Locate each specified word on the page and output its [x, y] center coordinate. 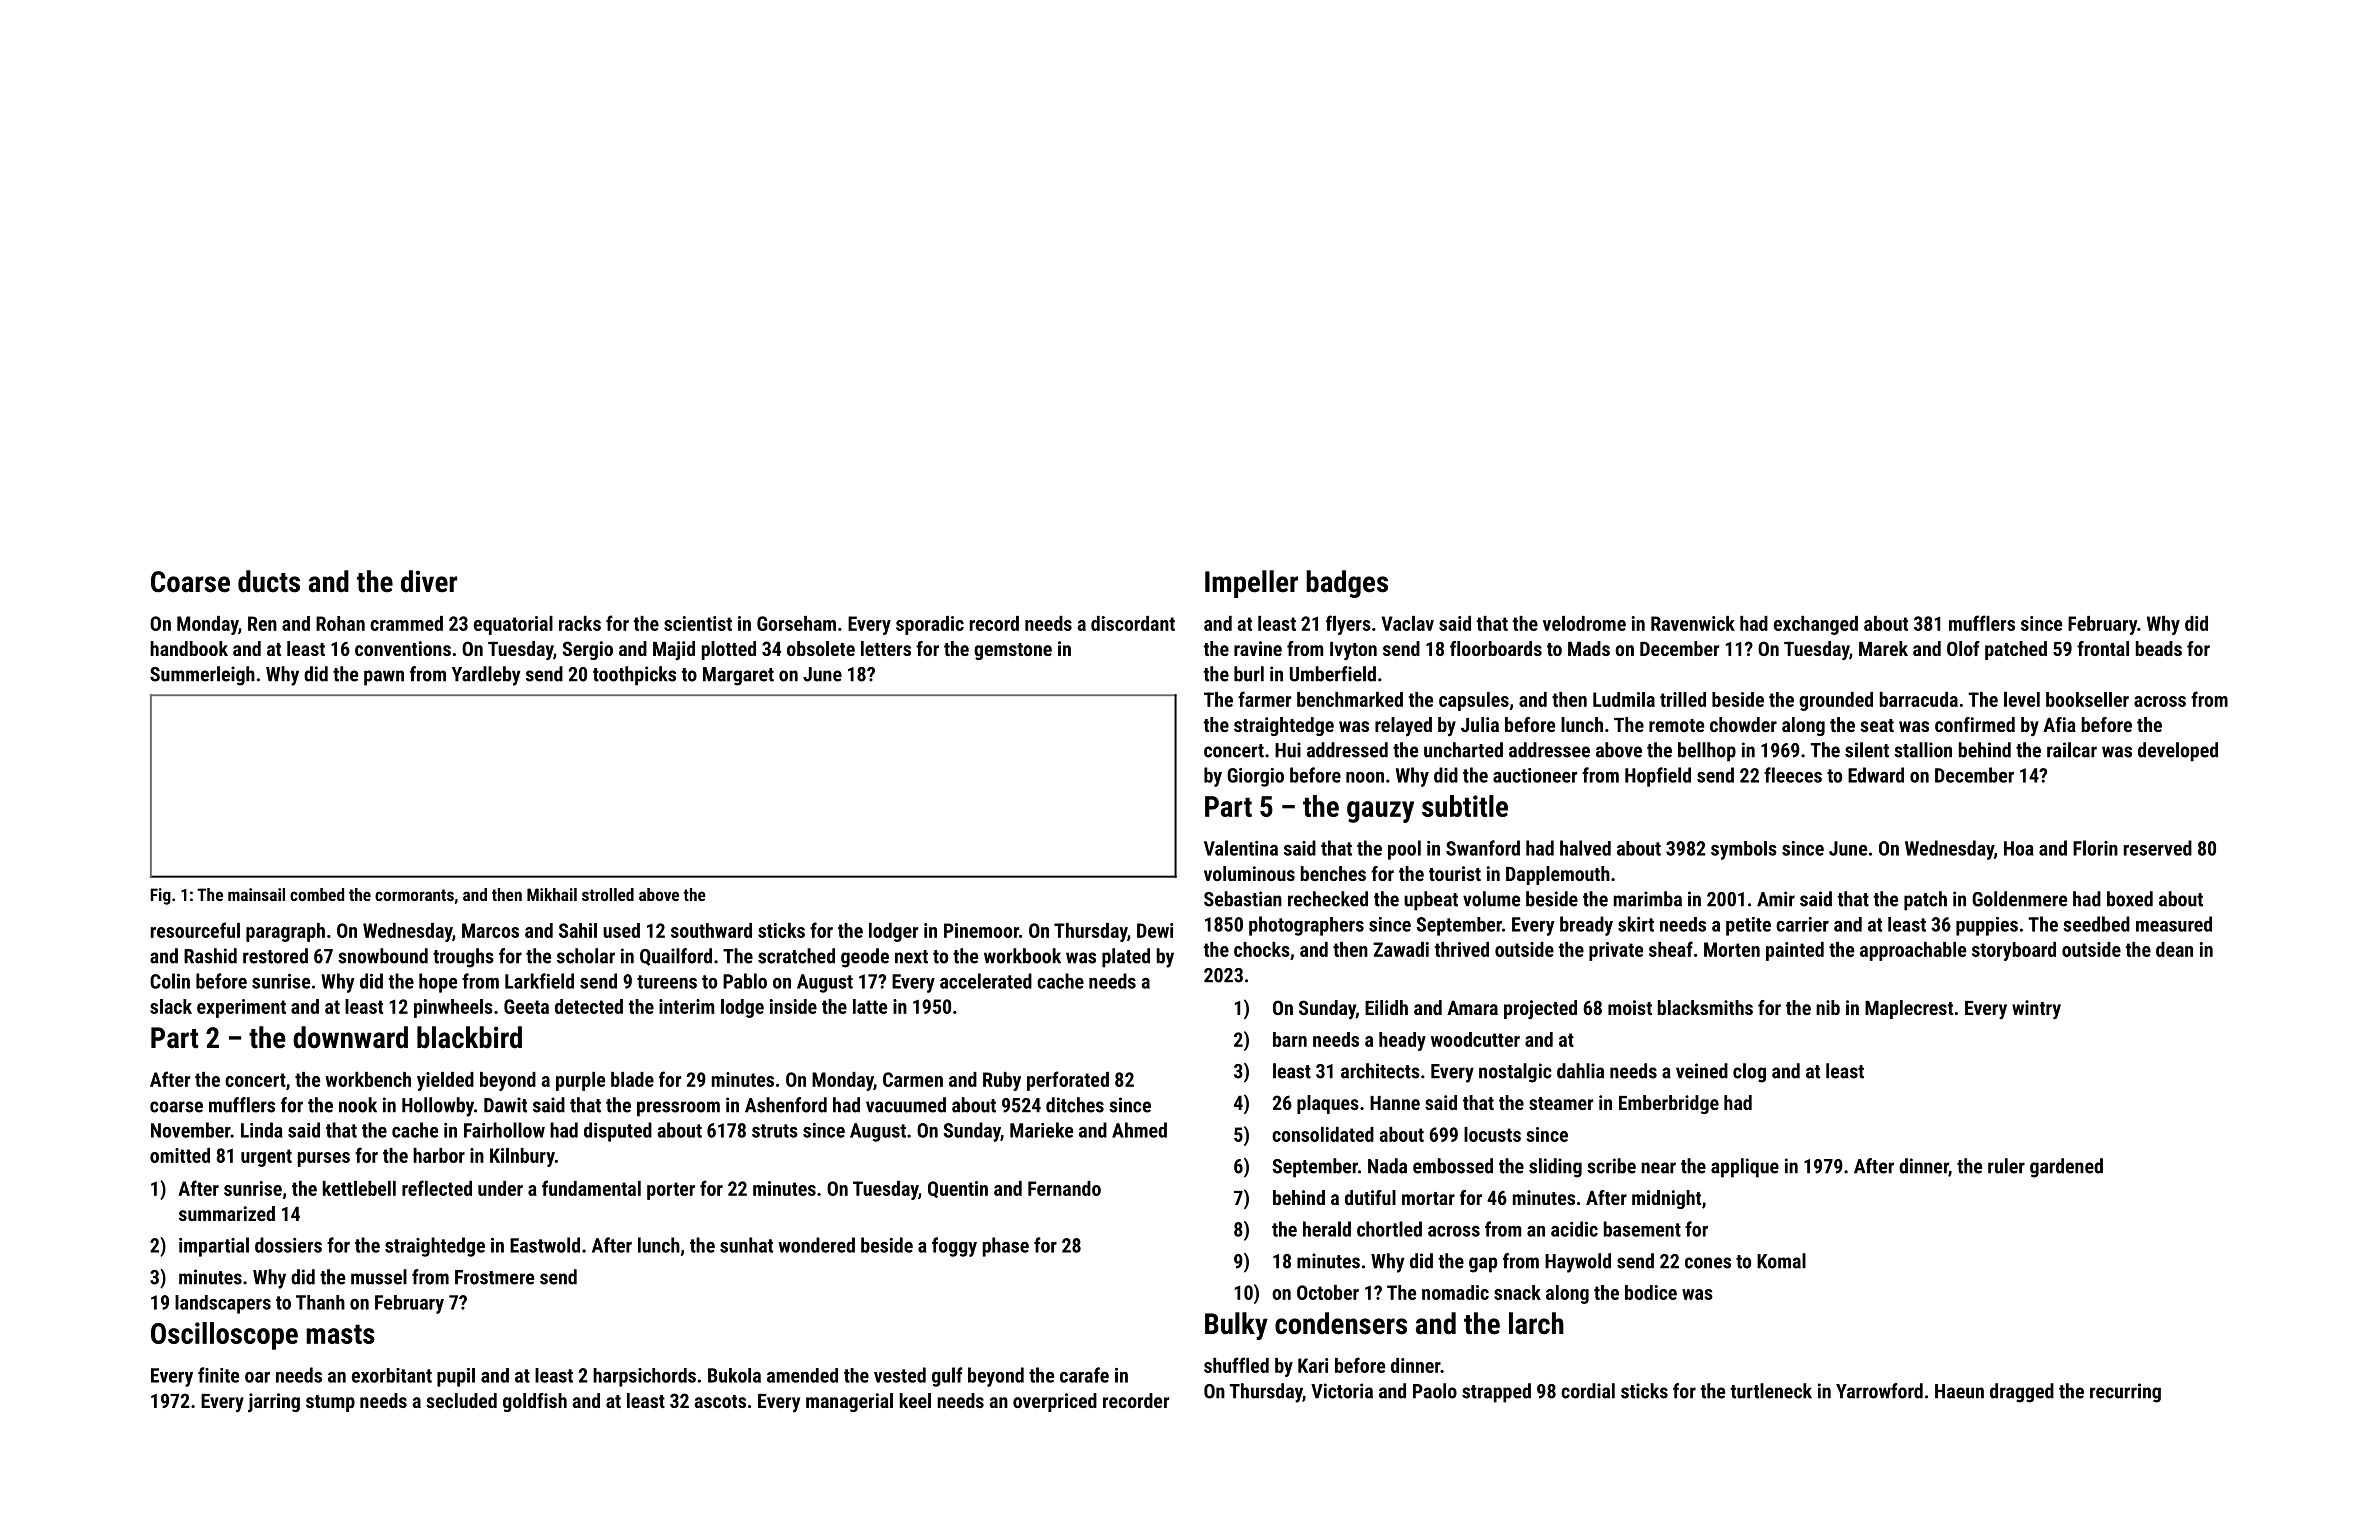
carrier [1802, 924]
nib [1828, 1007]
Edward [1876, 775]
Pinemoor [981, 930]
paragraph [285, 932]
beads [2159, 648]
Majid [674, 650]
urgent [266, 1158]
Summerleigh [202, 676]
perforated [1068, 1081]
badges [1347, 584]
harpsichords [644, 1377]
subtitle [1465, 806]
